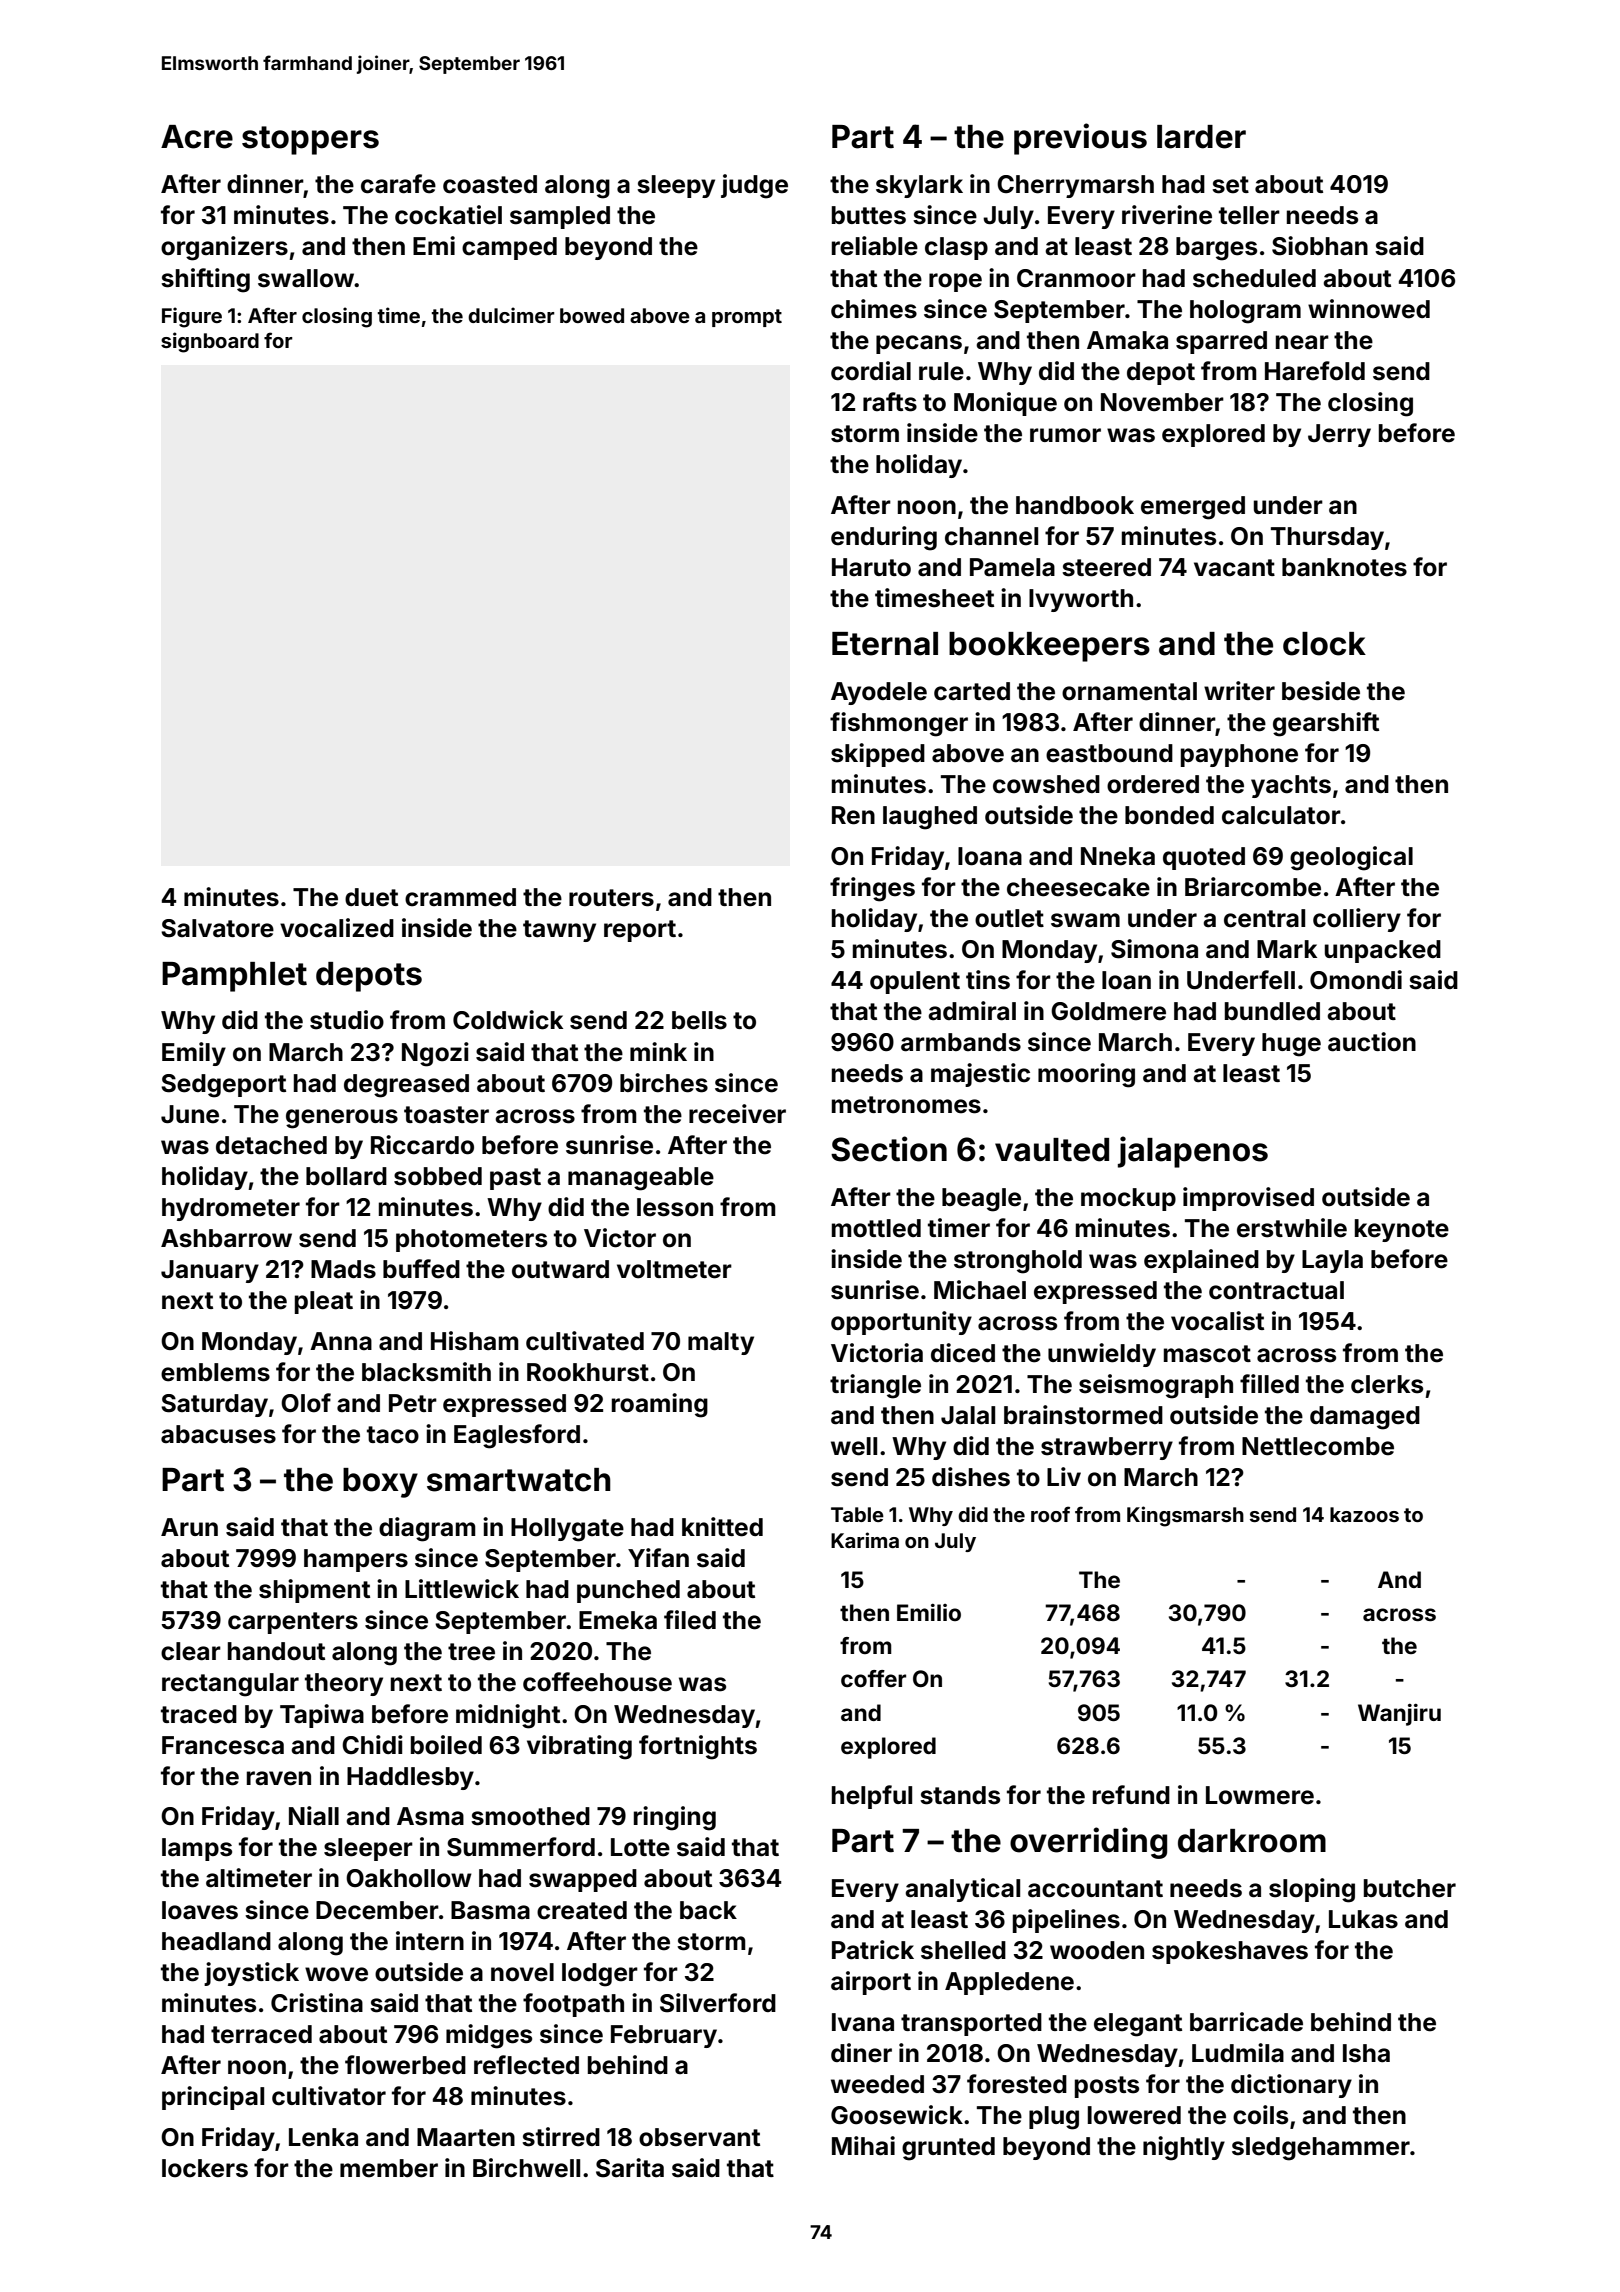 The height and width of the document is (2292, 1620). Describe the element at coordinates (1410, 1888) in the document. I see `butcher` at that location.
